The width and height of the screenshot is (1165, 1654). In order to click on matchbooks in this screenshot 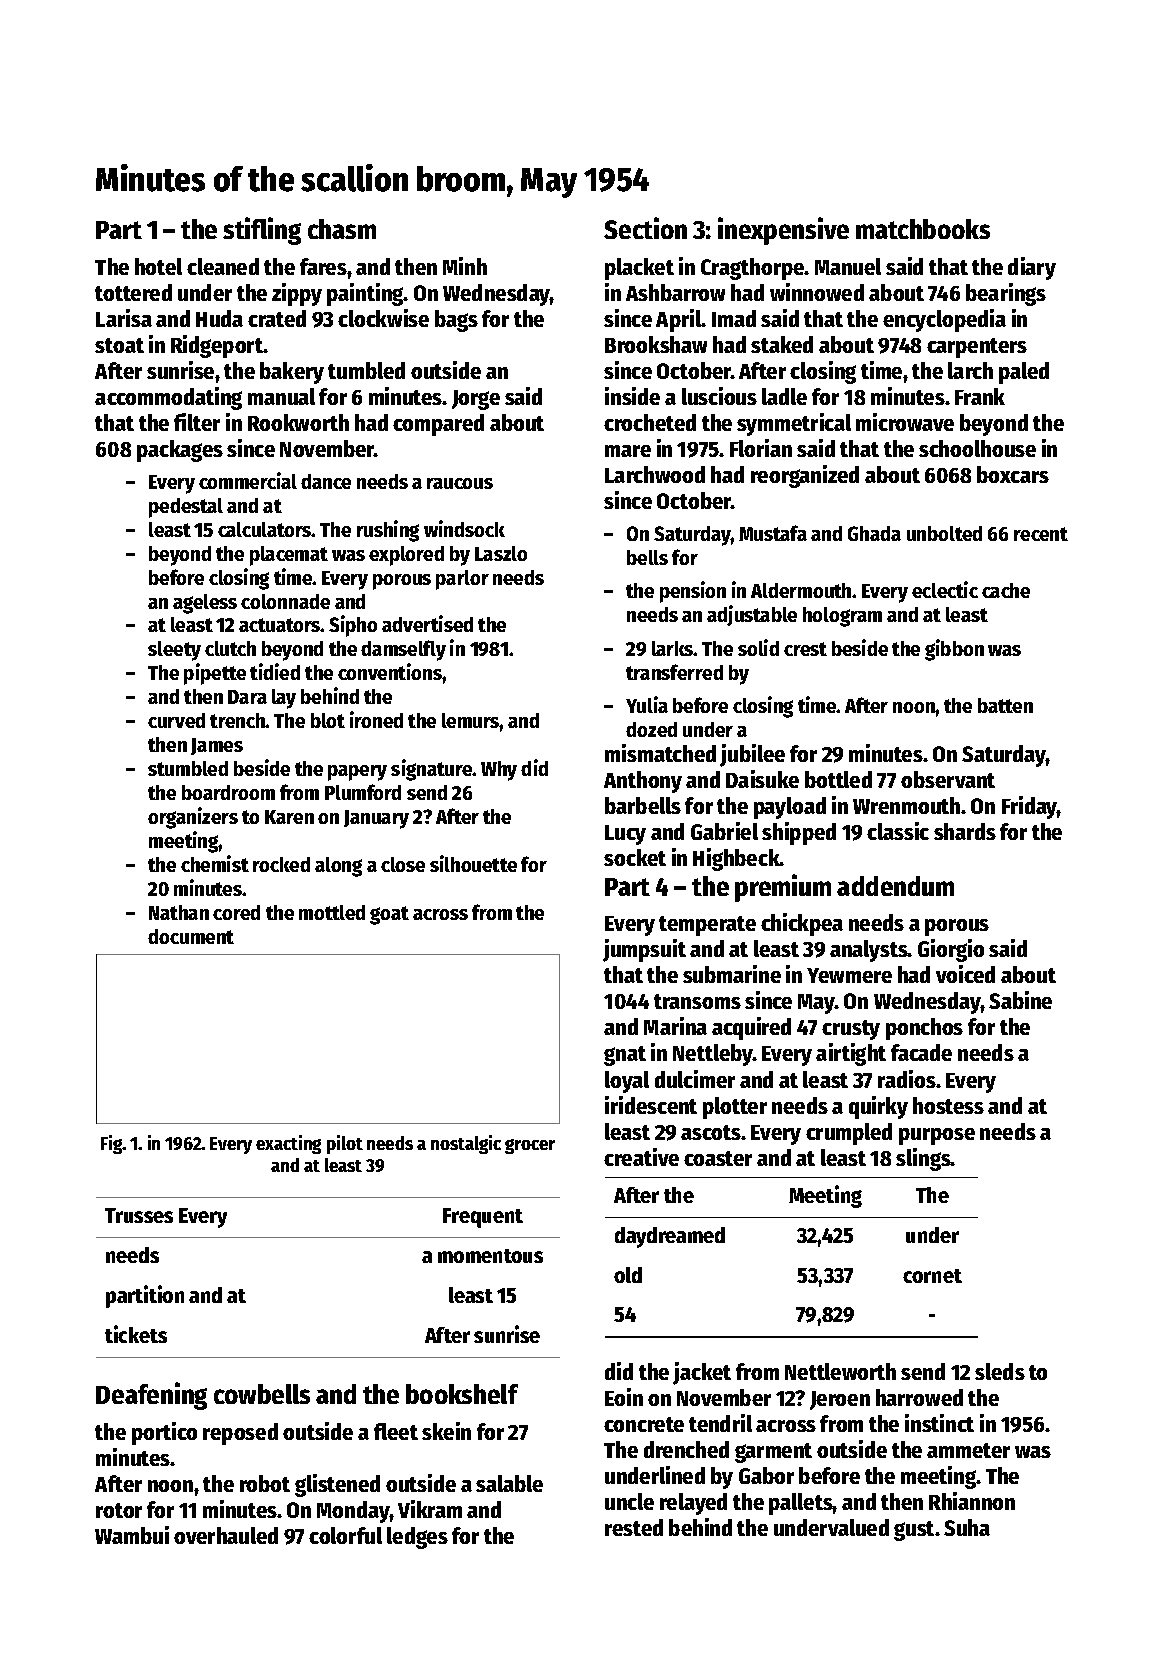, I will do `click(923, 229)`.
